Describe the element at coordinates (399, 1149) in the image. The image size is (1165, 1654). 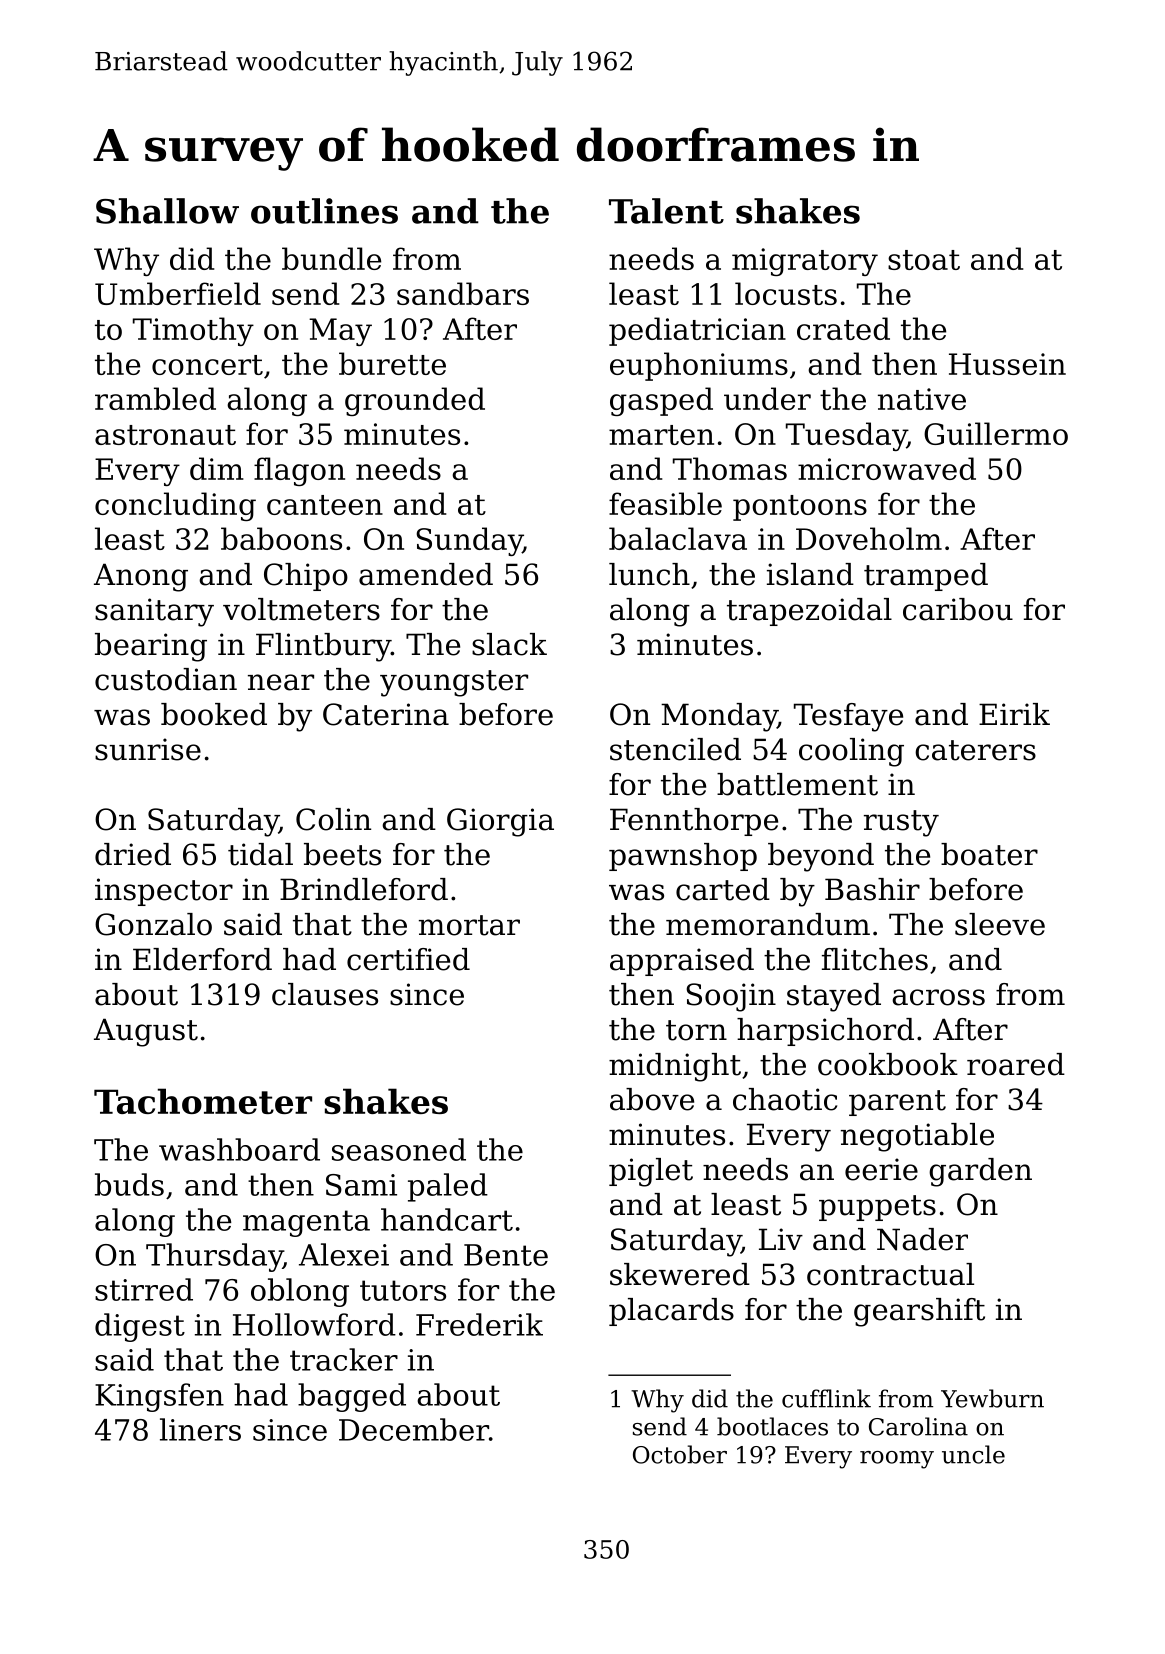
I see `seasoned` at that location.
